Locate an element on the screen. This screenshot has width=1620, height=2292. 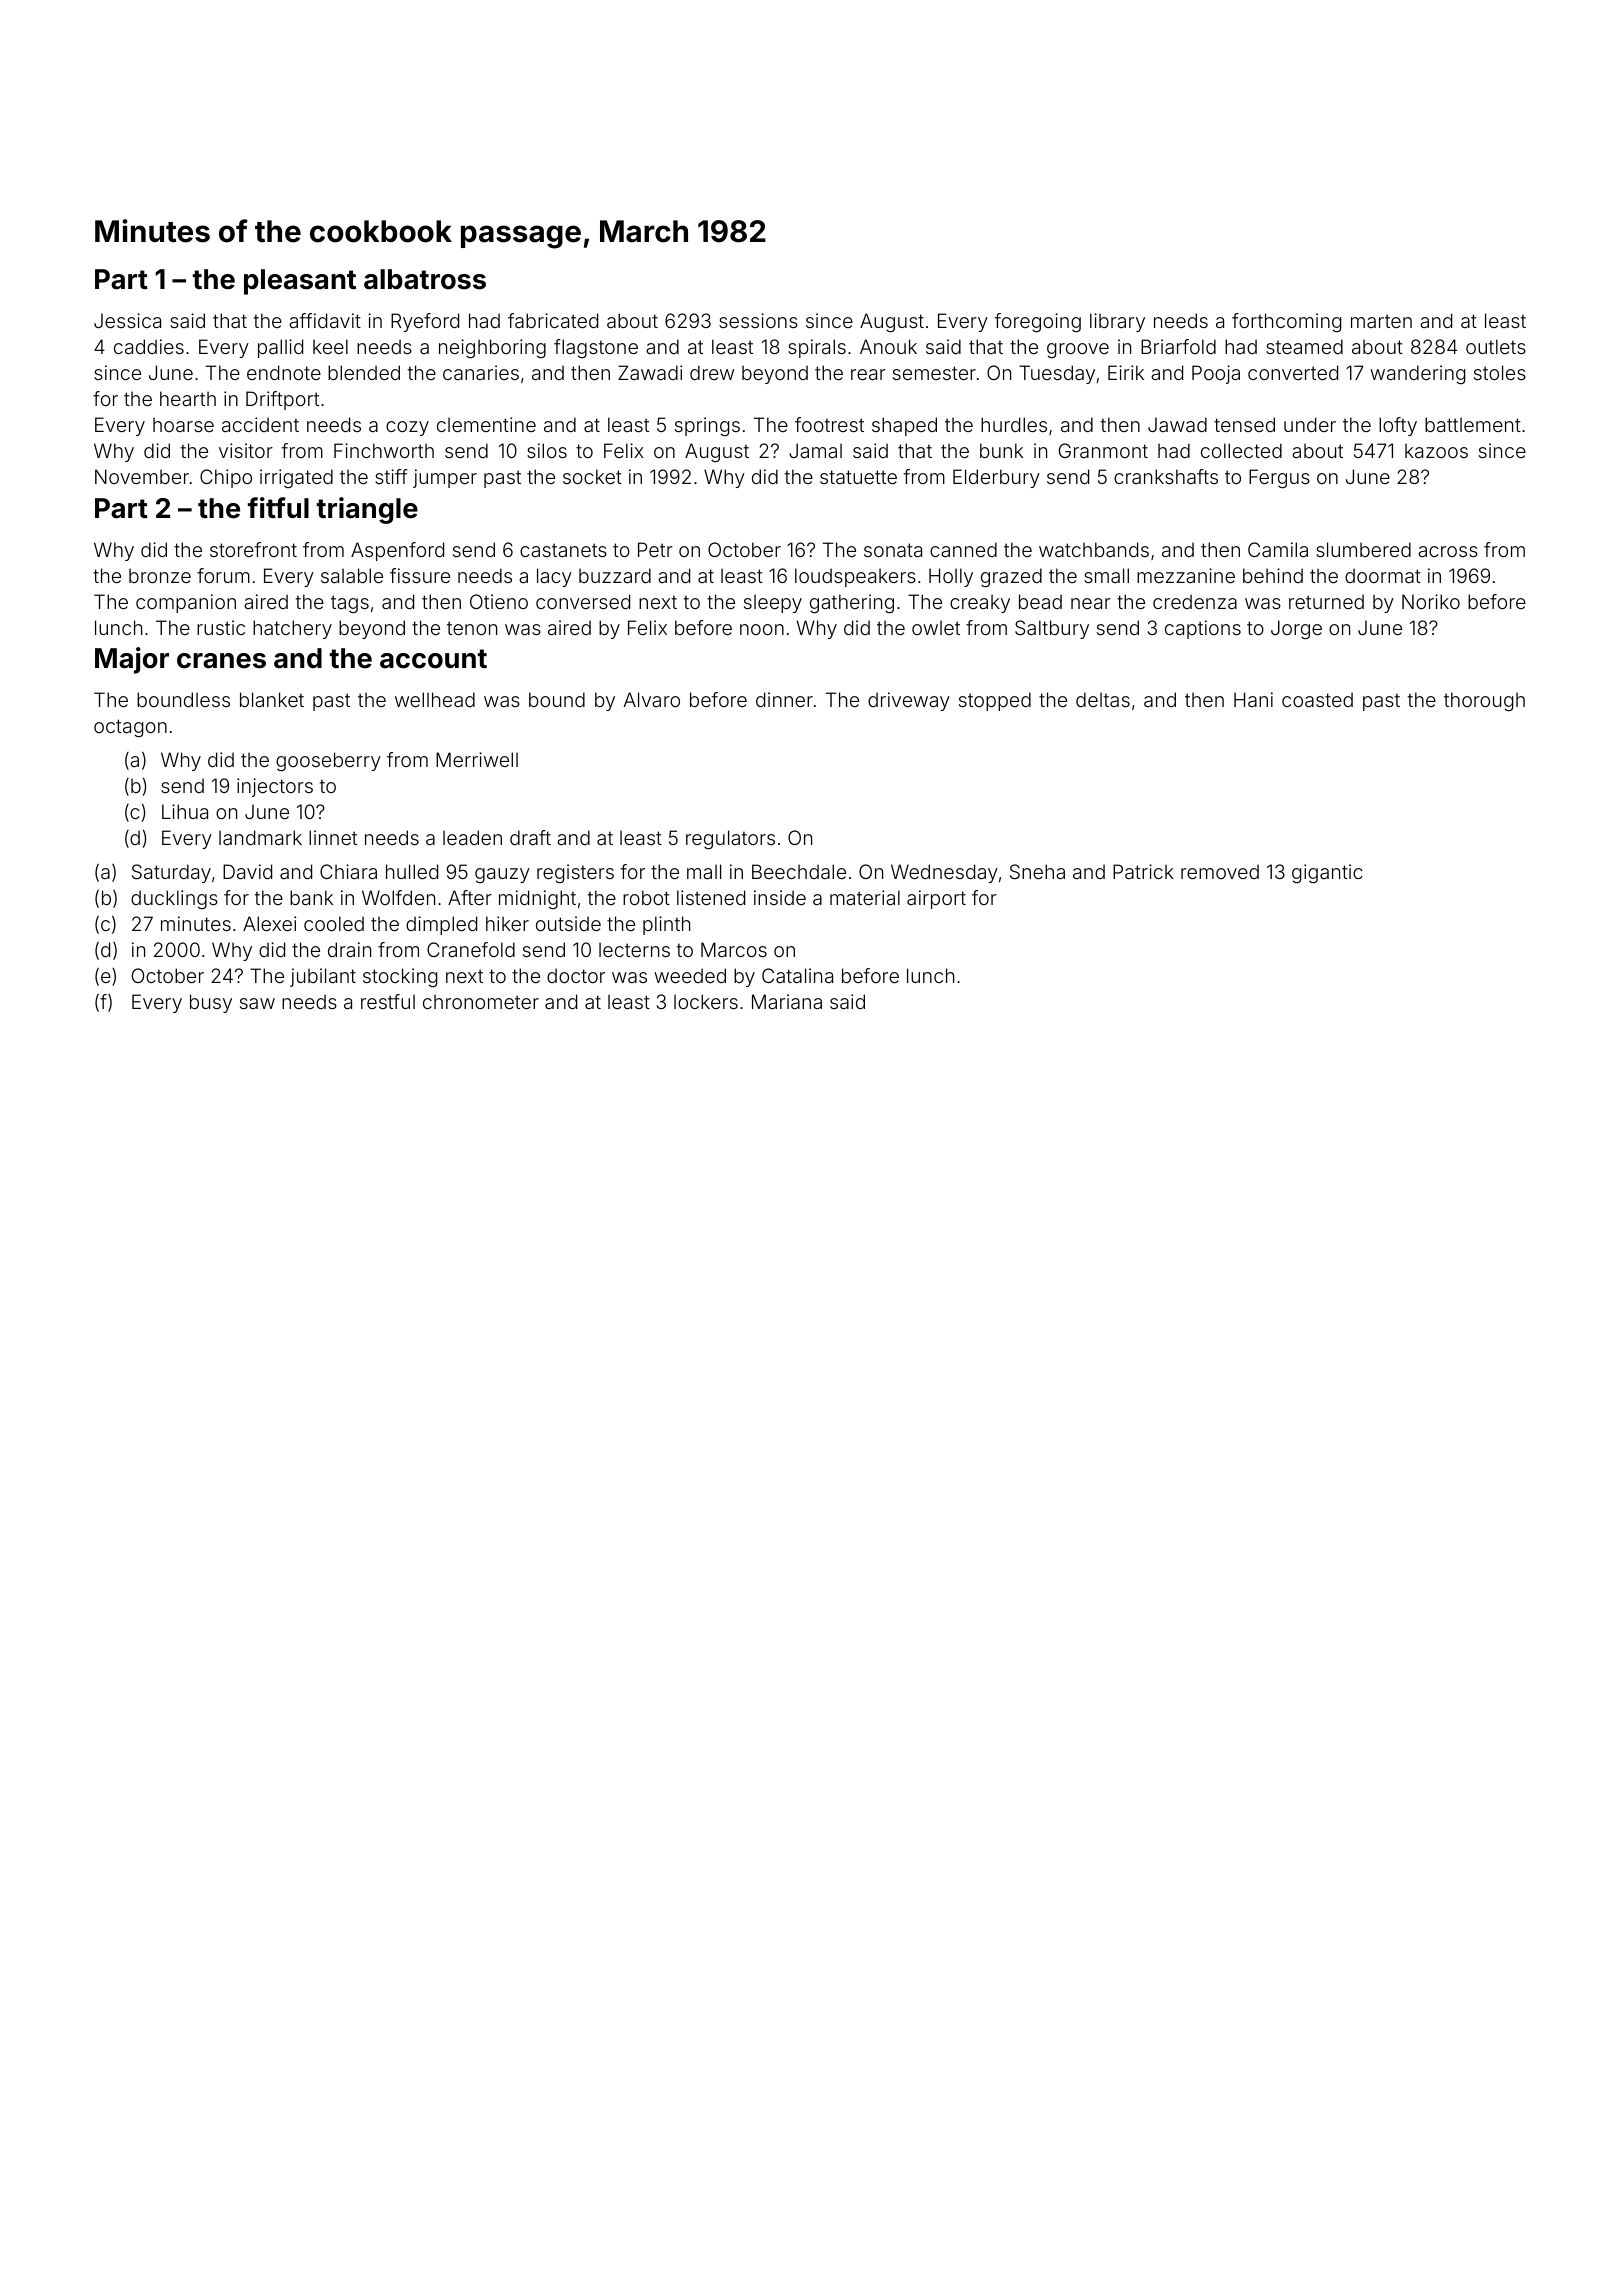
thorough is located at coordinates (1484, 701).
